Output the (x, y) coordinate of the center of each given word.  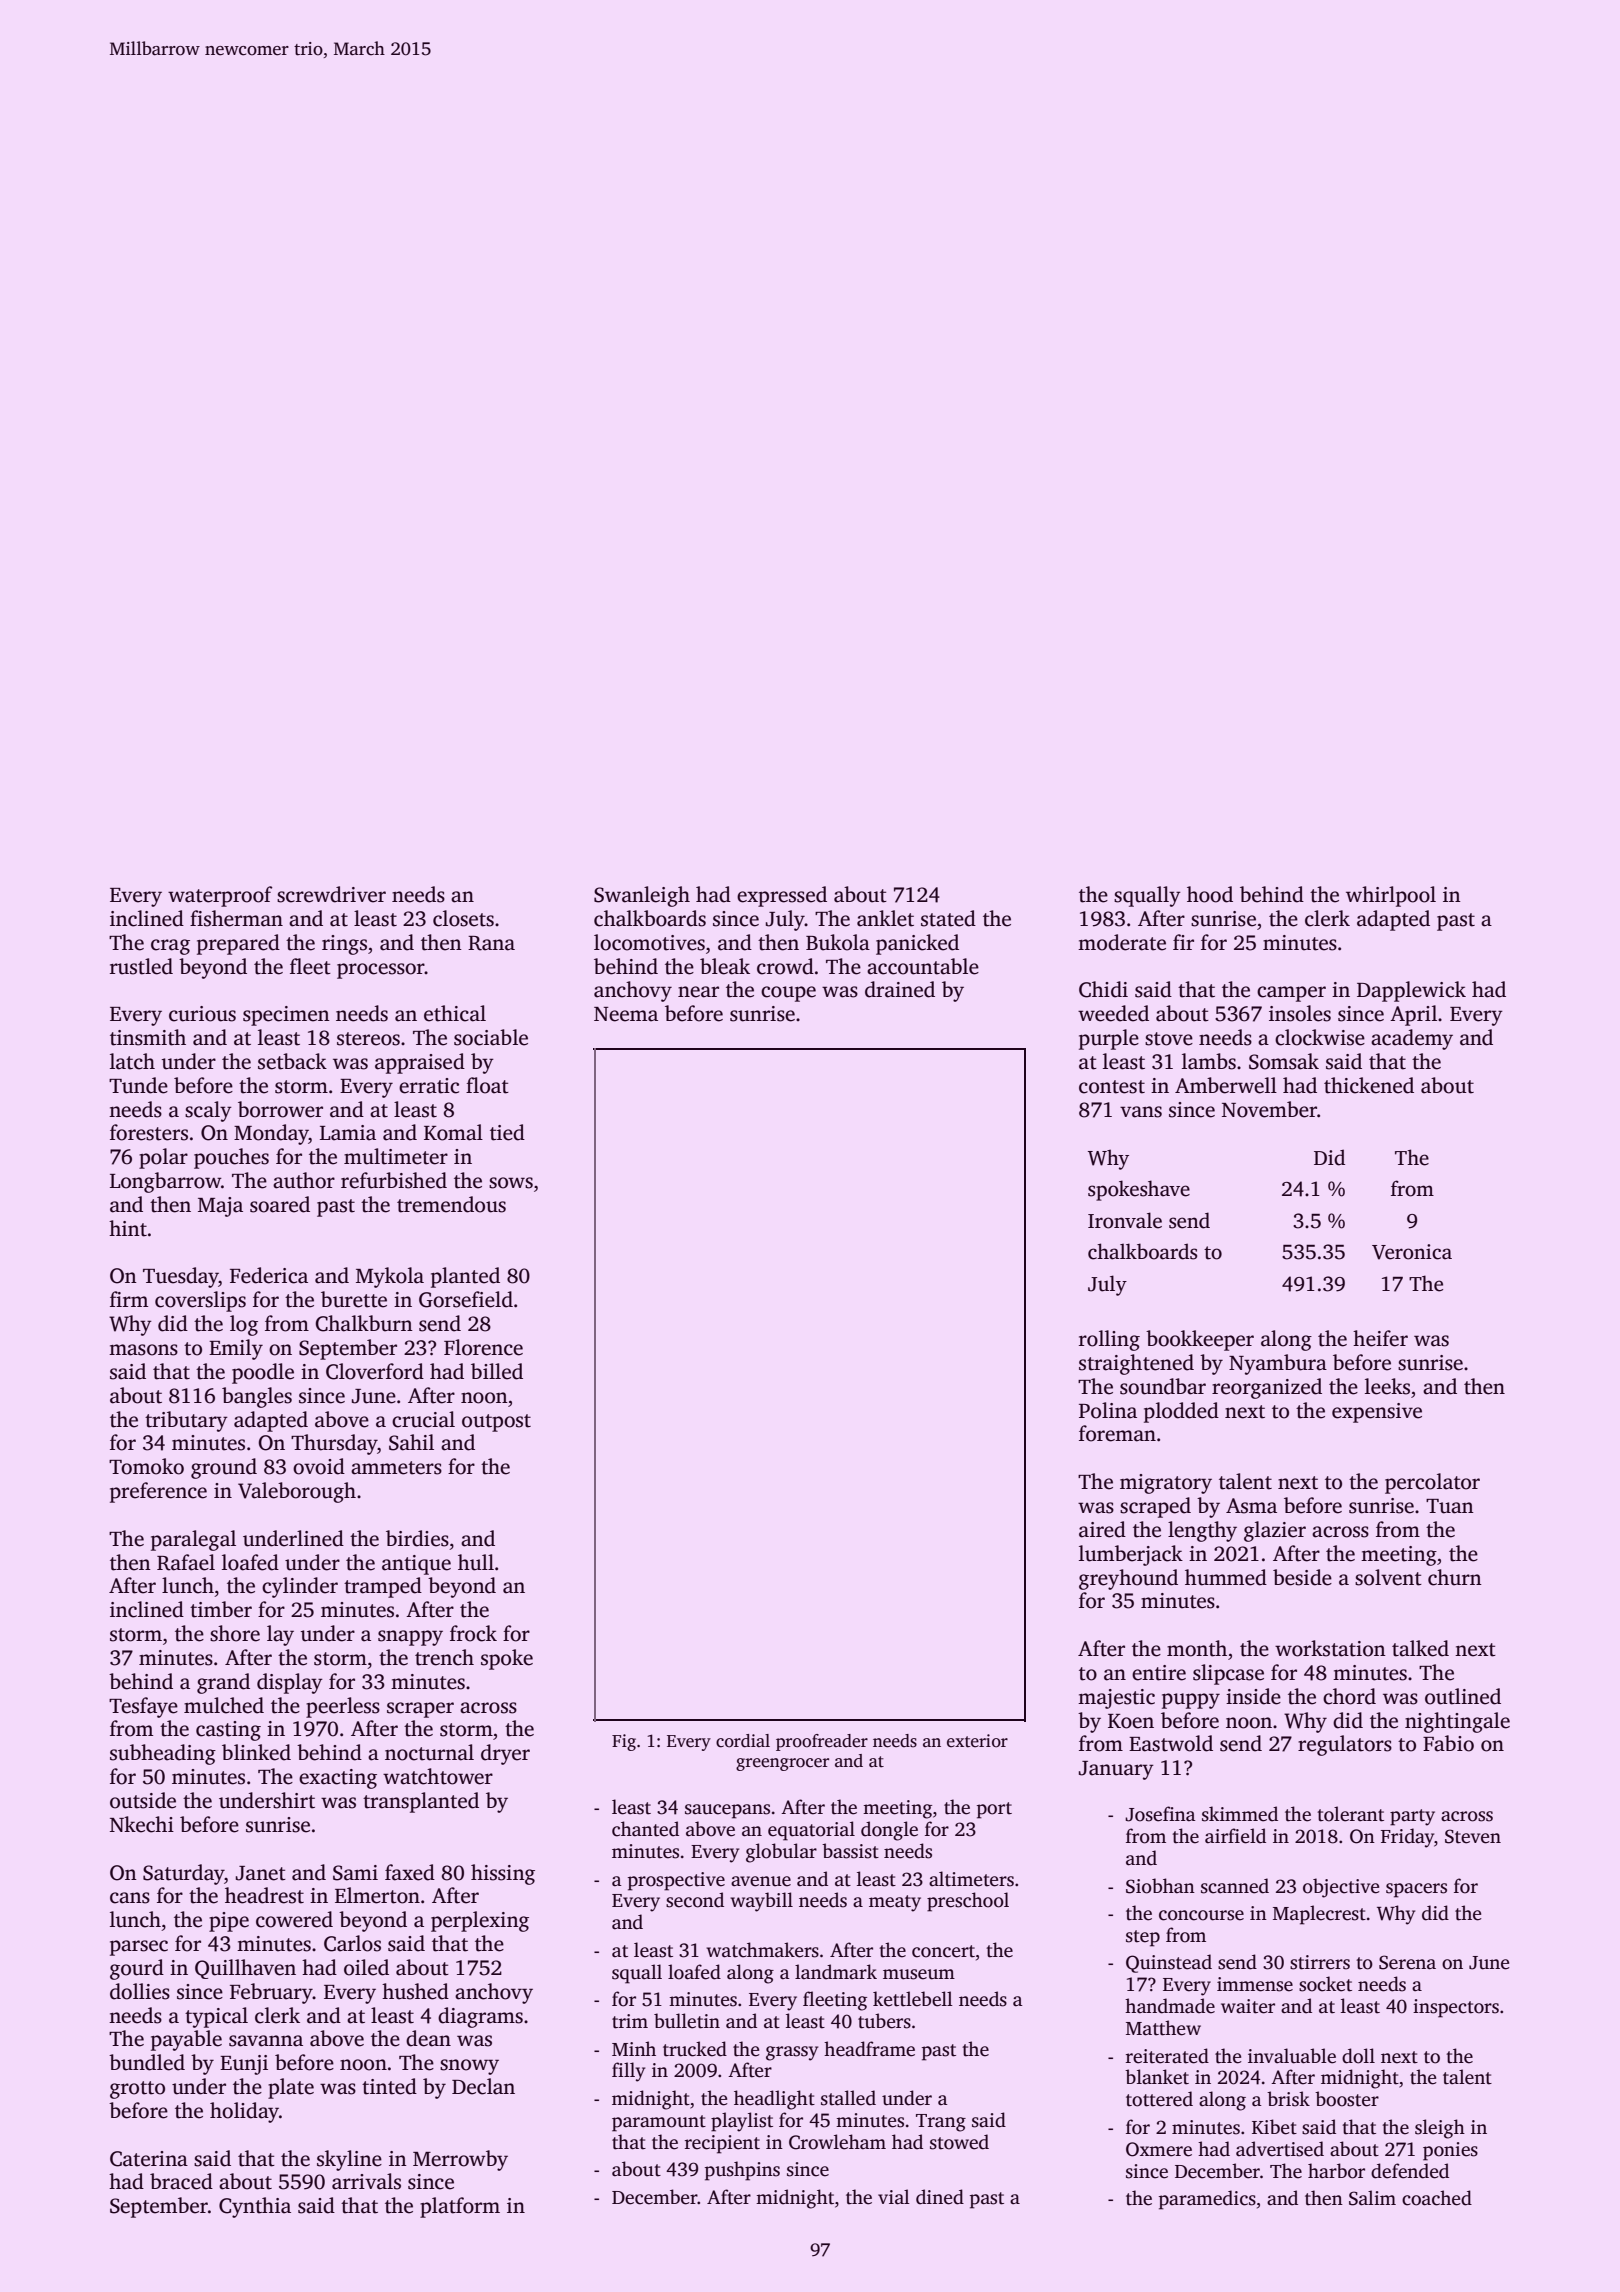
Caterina (149, 2159)
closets (463, 918)
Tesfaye (143, 1707)
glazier (1275, 1531)
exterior (977, 1741)
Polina (1108, 1410)
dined (940, 2197)
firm (129, 1299)
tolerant (1350, 1814)
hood (1210, 894)
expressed (782, 896)
